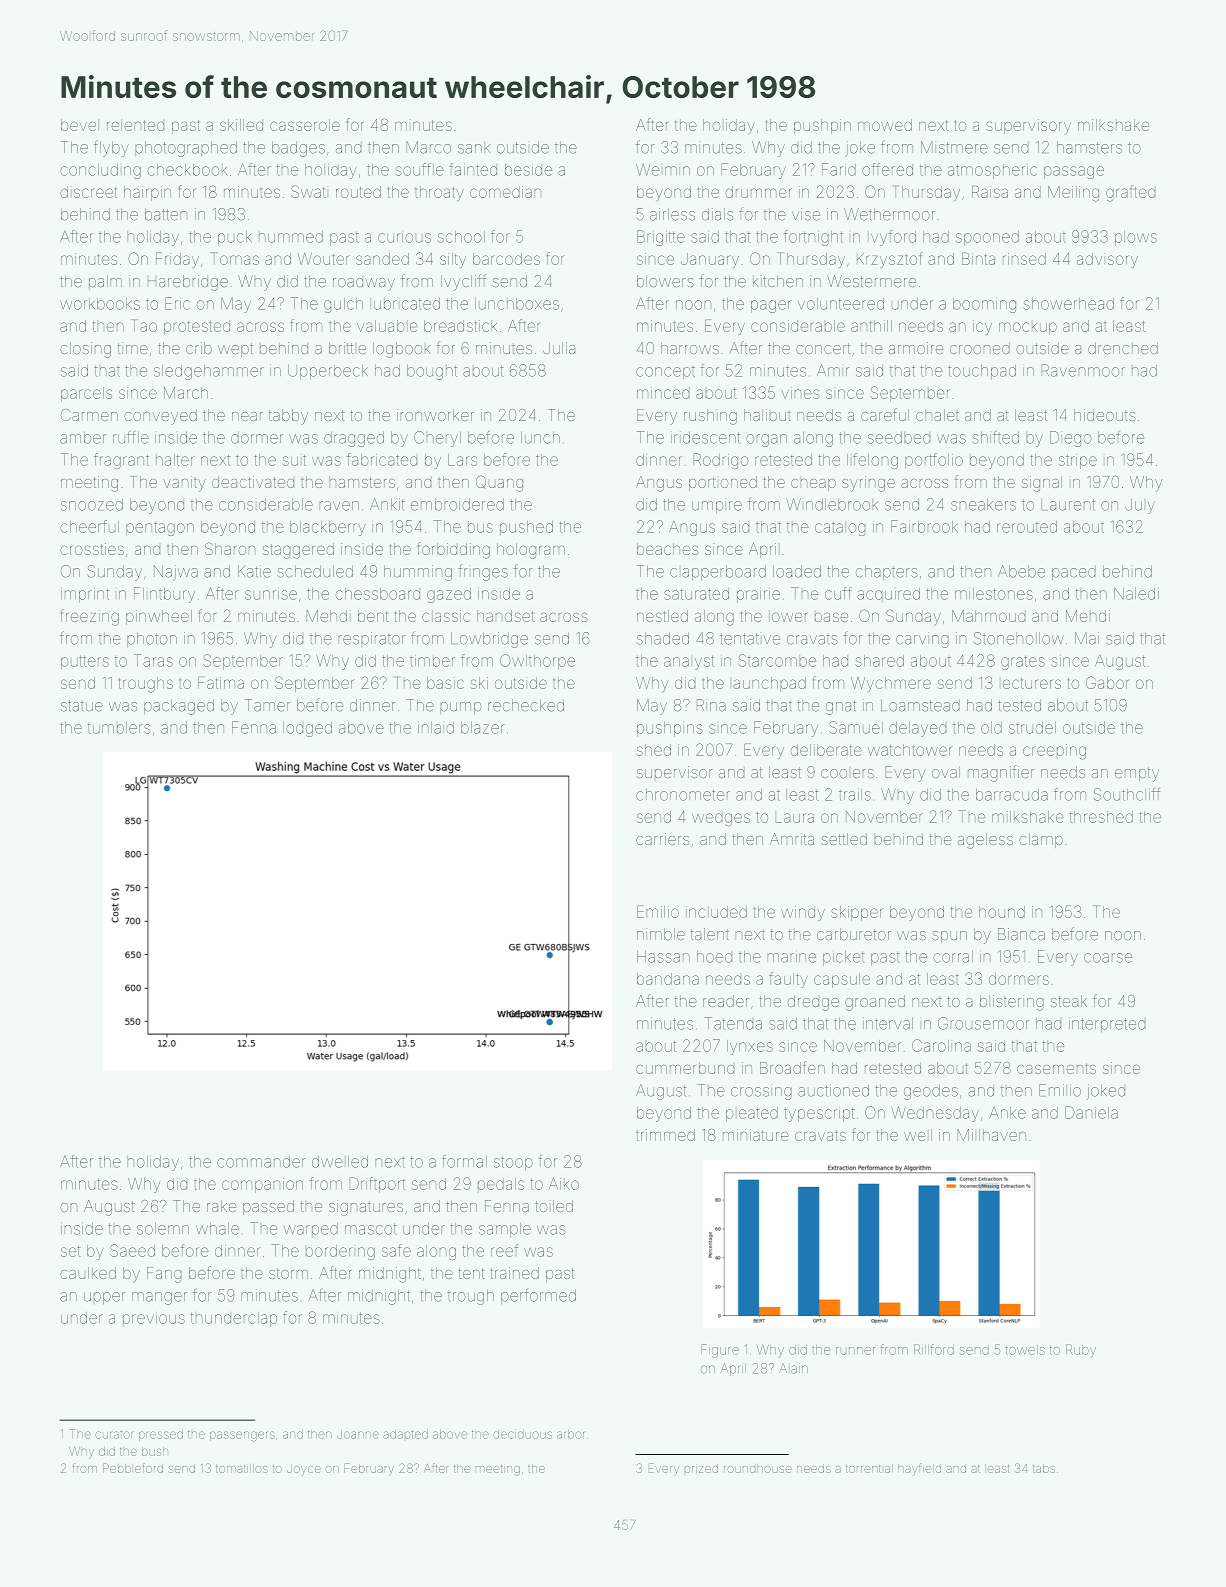 This screenshot has height=1587, width=1226. Describe the element at coordinates (954, 147) in the screenshot. I see `Mistmere` at that location.
